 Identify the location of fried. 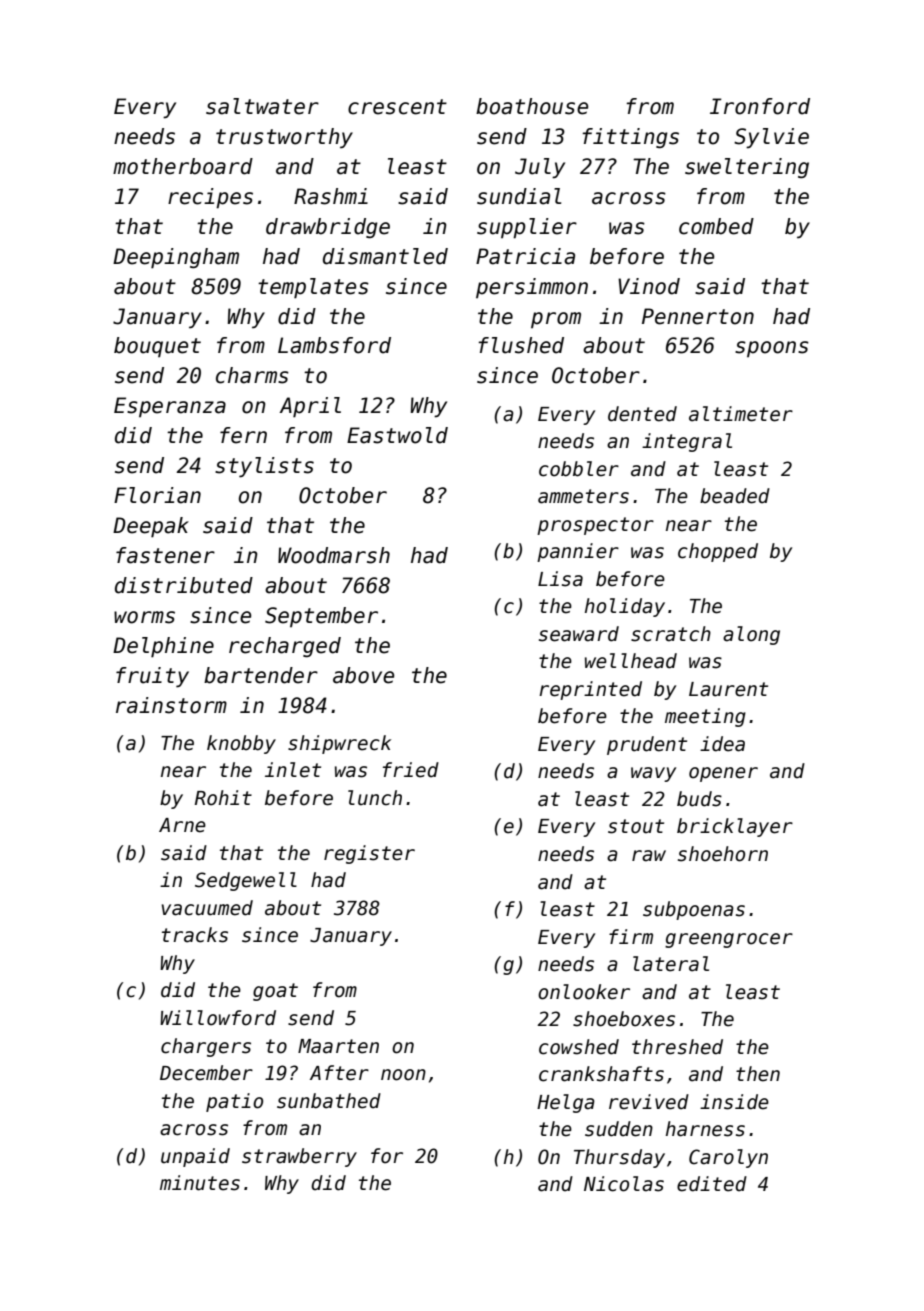
(411, 770).
